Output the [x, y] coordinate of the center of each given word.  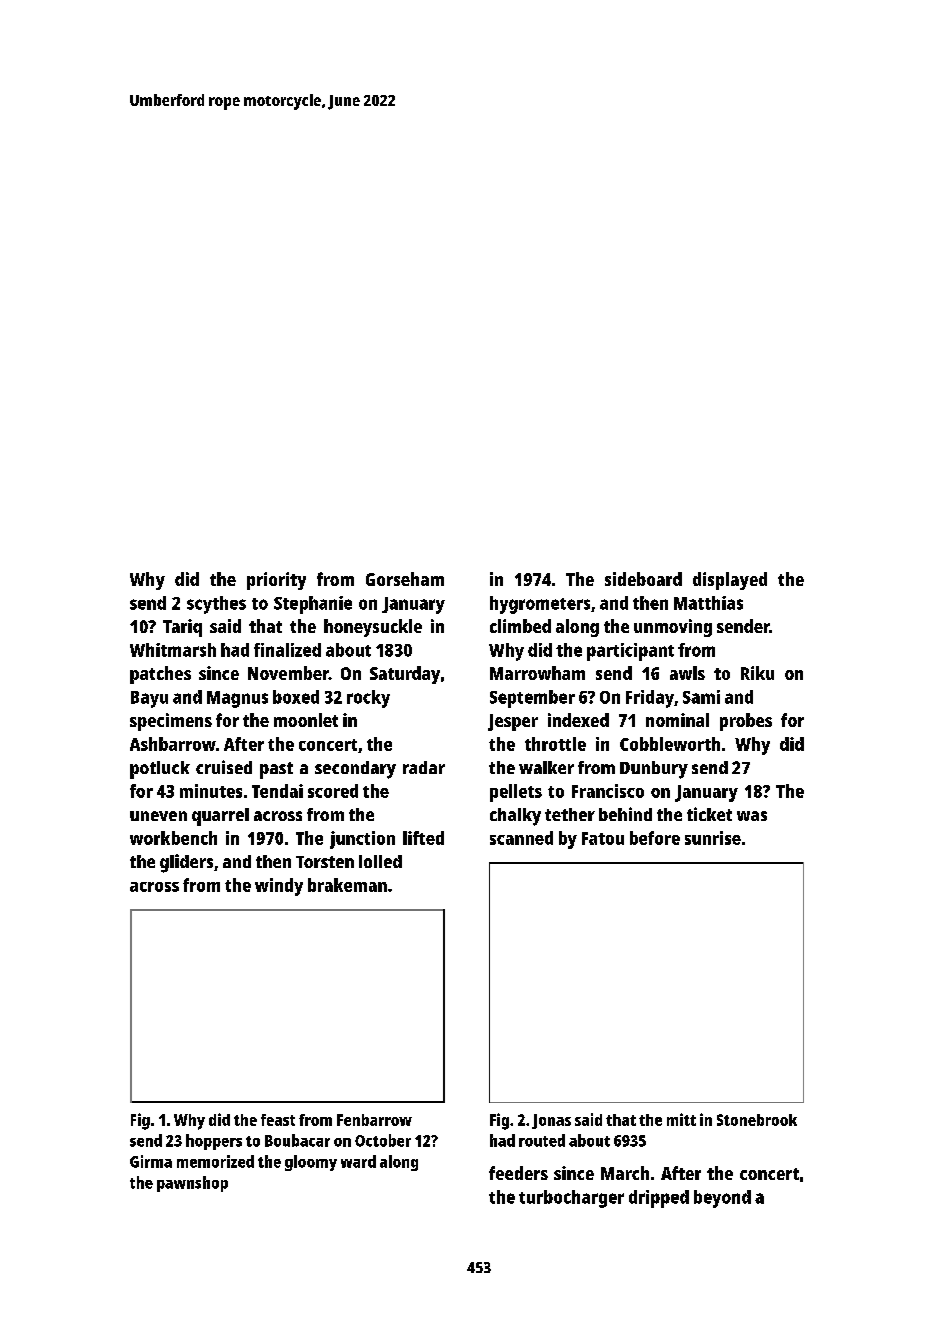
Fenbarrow [374, 1120]
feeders [518, 1173]
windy [279, 887]
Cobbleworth [670, 744]
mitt [681, 1119]
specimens [171, 722]
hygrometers [540, 605]
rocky [368, 699]
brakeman [347, 885]
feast [278, 1120]
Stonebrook [757, 1120]
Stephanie [313, 605]
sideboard [643, 579]
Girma [151, 1161]
